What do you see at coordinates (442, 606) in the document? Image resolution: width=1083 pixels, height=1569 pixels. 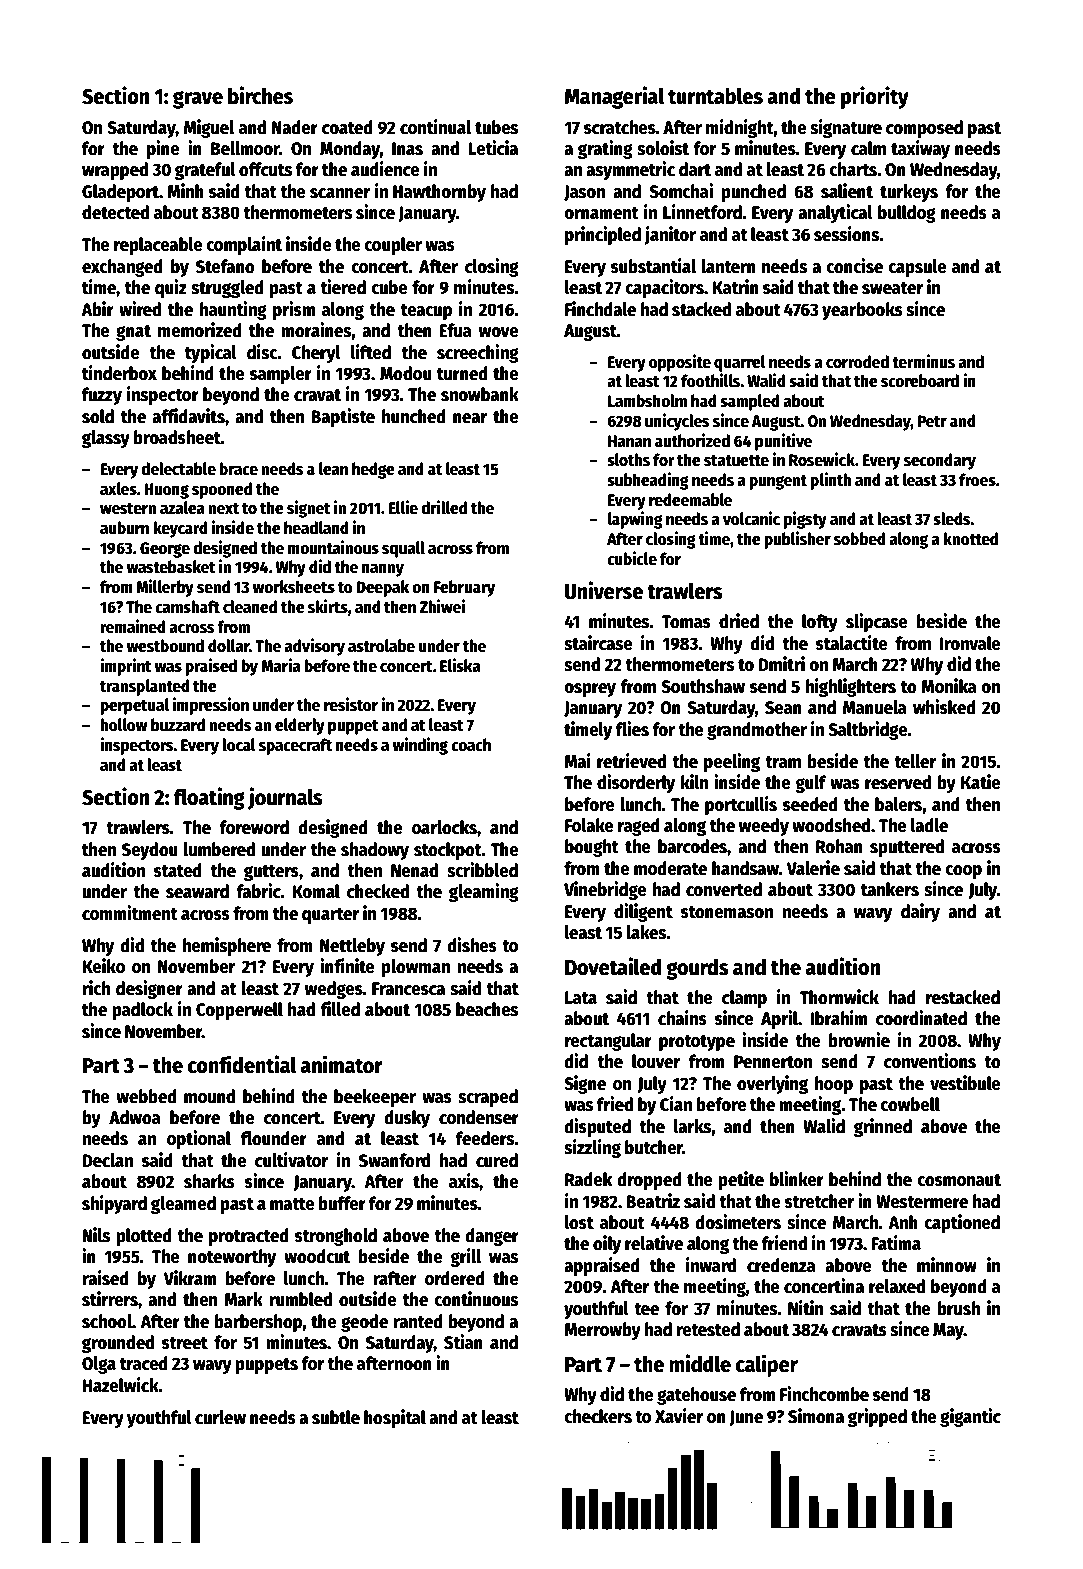 I see `Zhiwei` at bounding box center [442, 606].
